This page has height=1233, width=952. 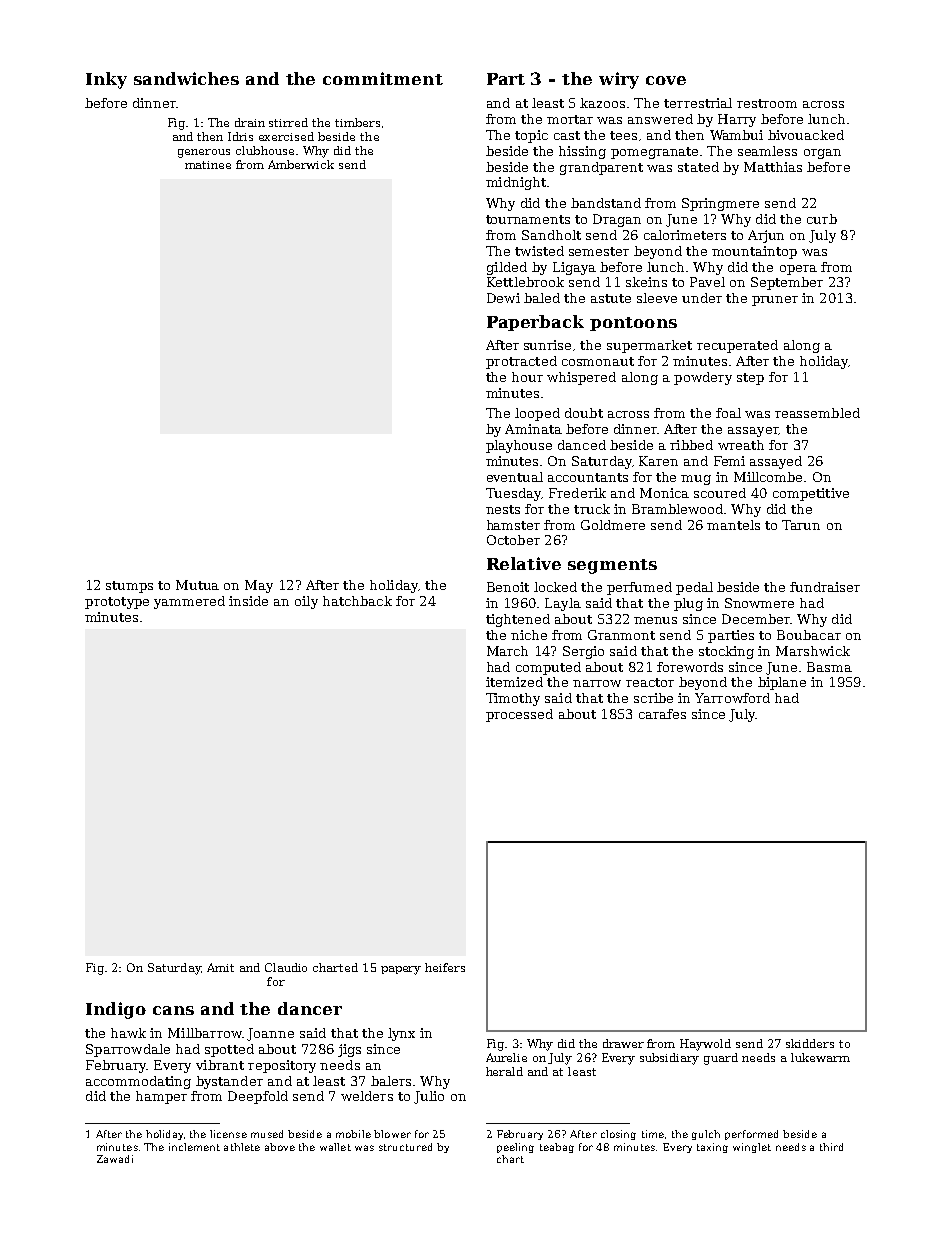 What do you see at coordinates (750, 379) in the page?
I see `step` at bounding box center [750, 379].
